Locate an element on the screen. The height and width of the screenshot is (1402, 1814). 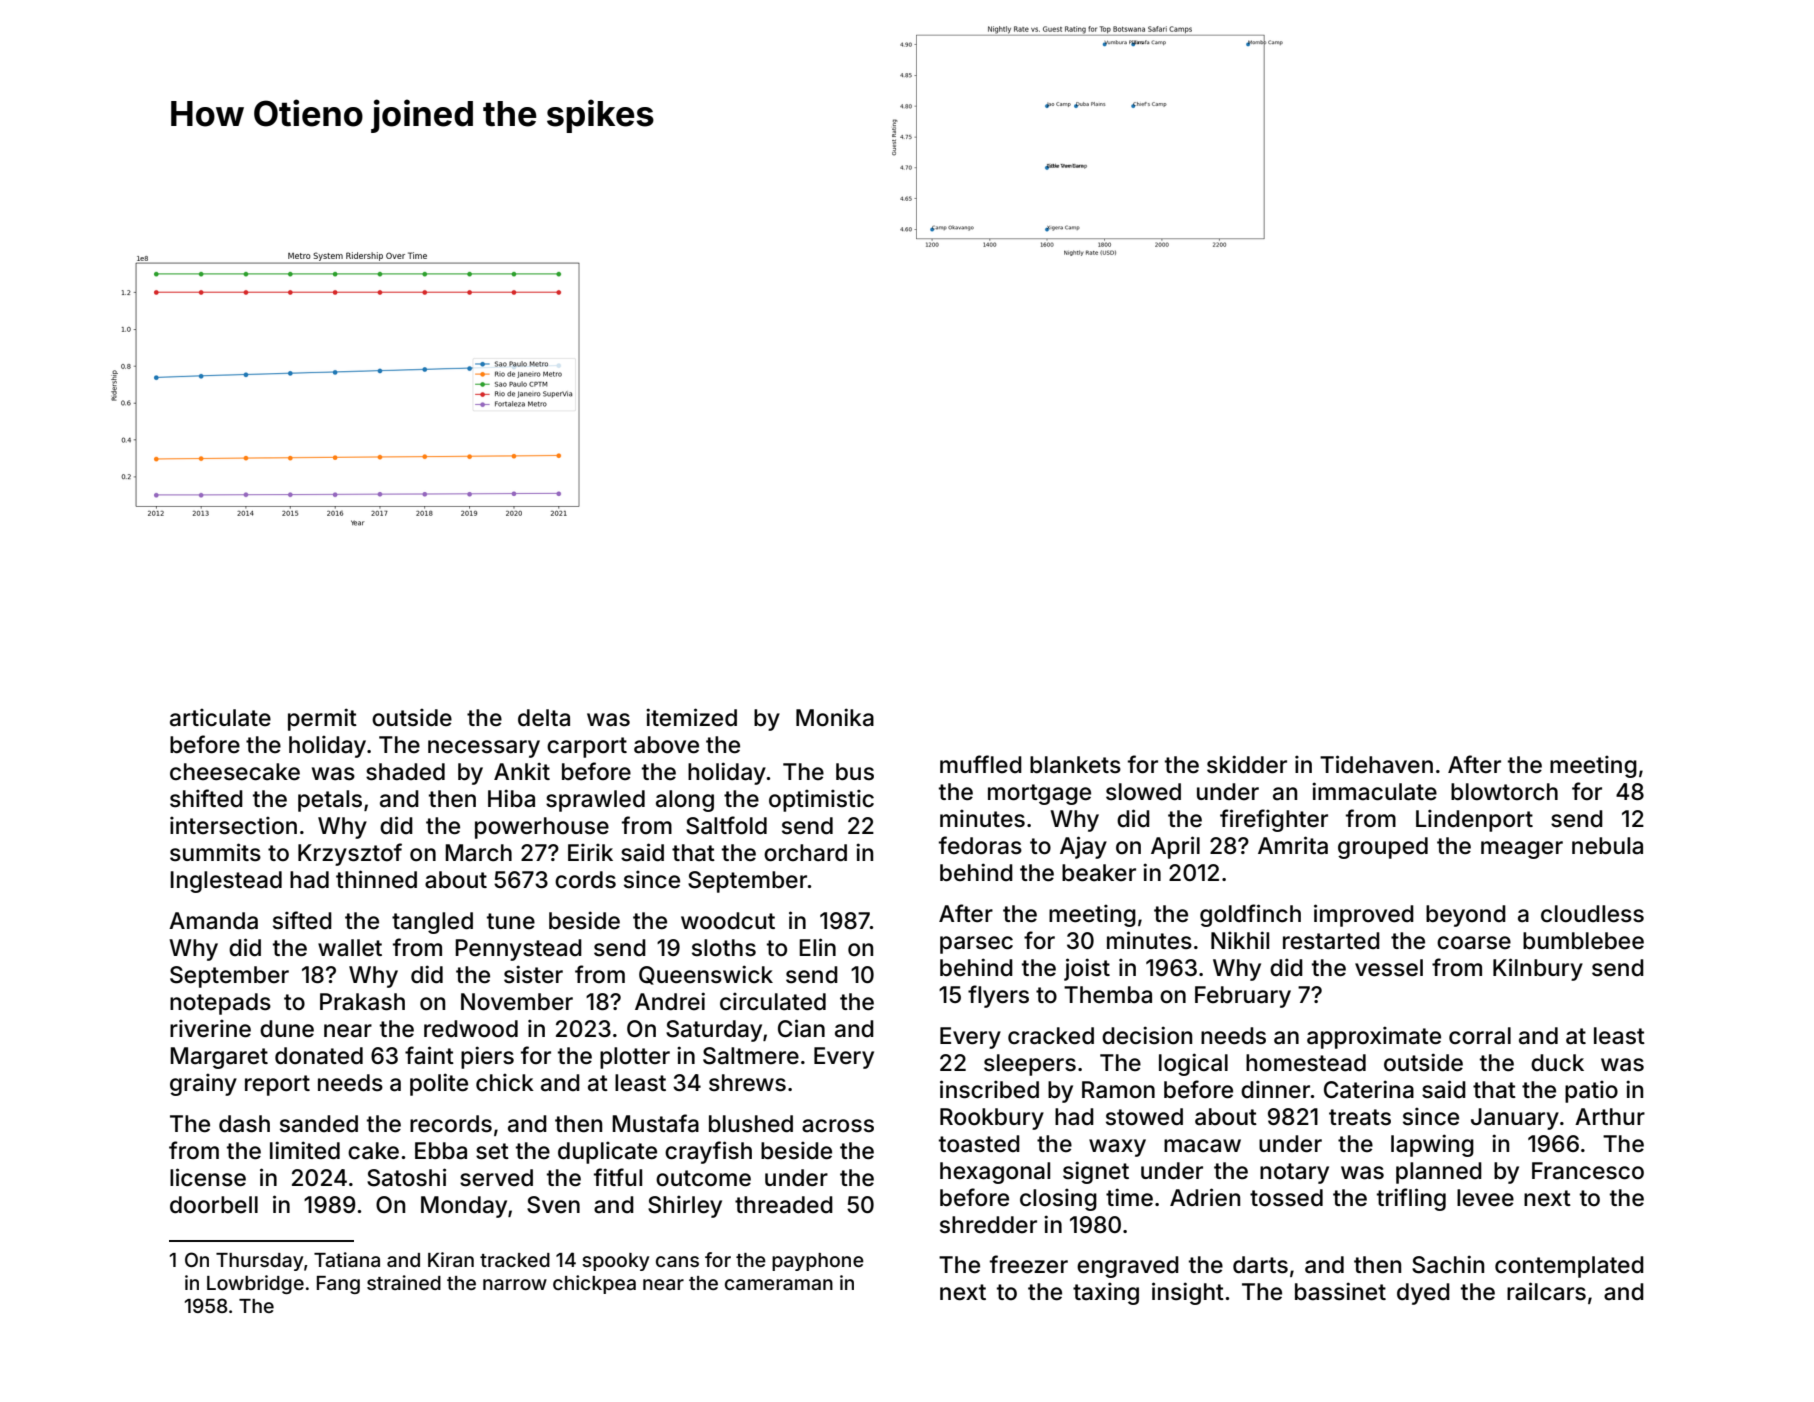
Shirley is located at coordinates (685, 1206).
